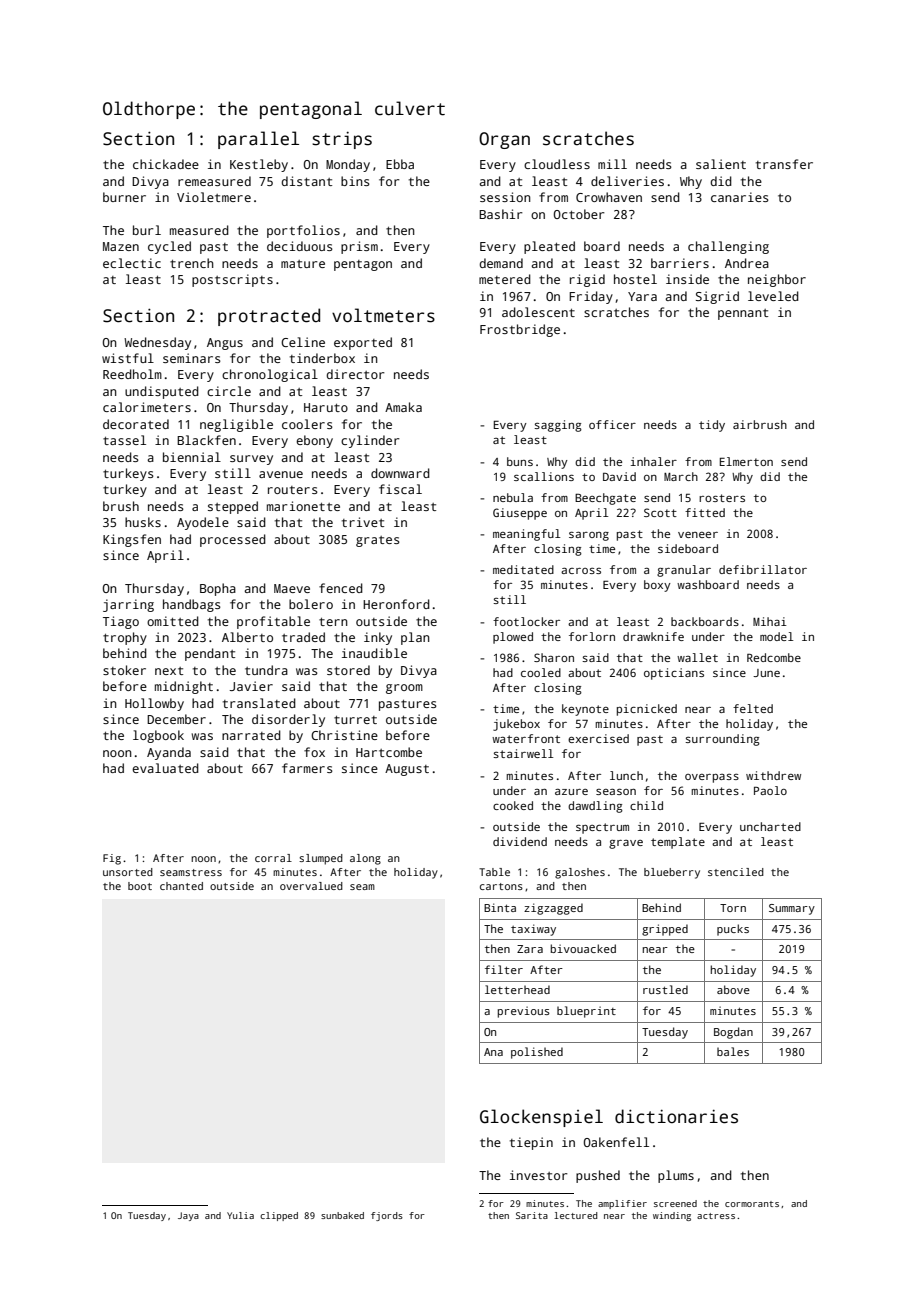 This screenshot has width=924, height=1308. Describe the element at coordinates (258, 140) in the screenshot. I see `parallel` at that location.
